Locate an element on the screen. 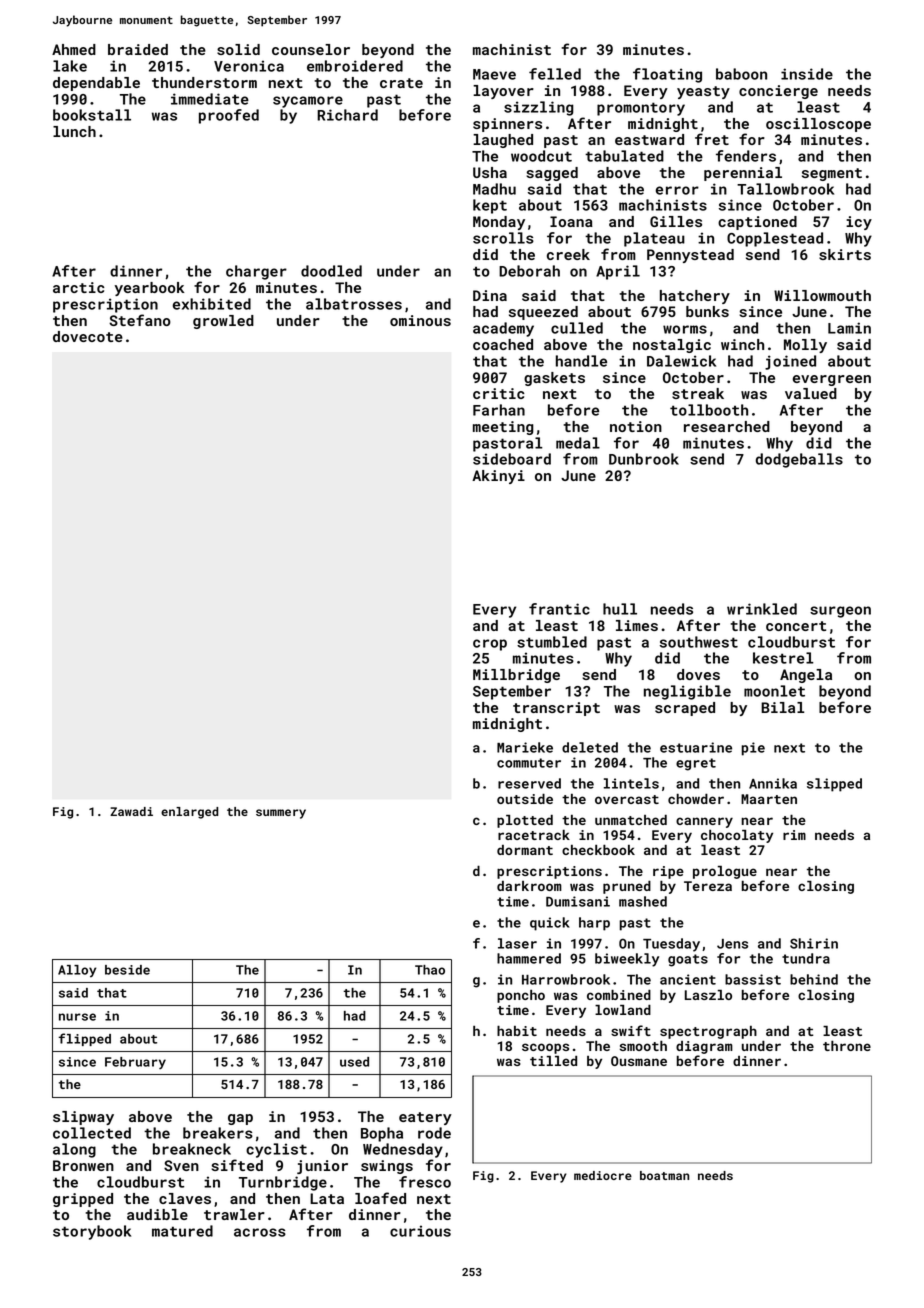 This screenshot has height=1308, width=924. dovecote is located at coordinates (88, 336).
